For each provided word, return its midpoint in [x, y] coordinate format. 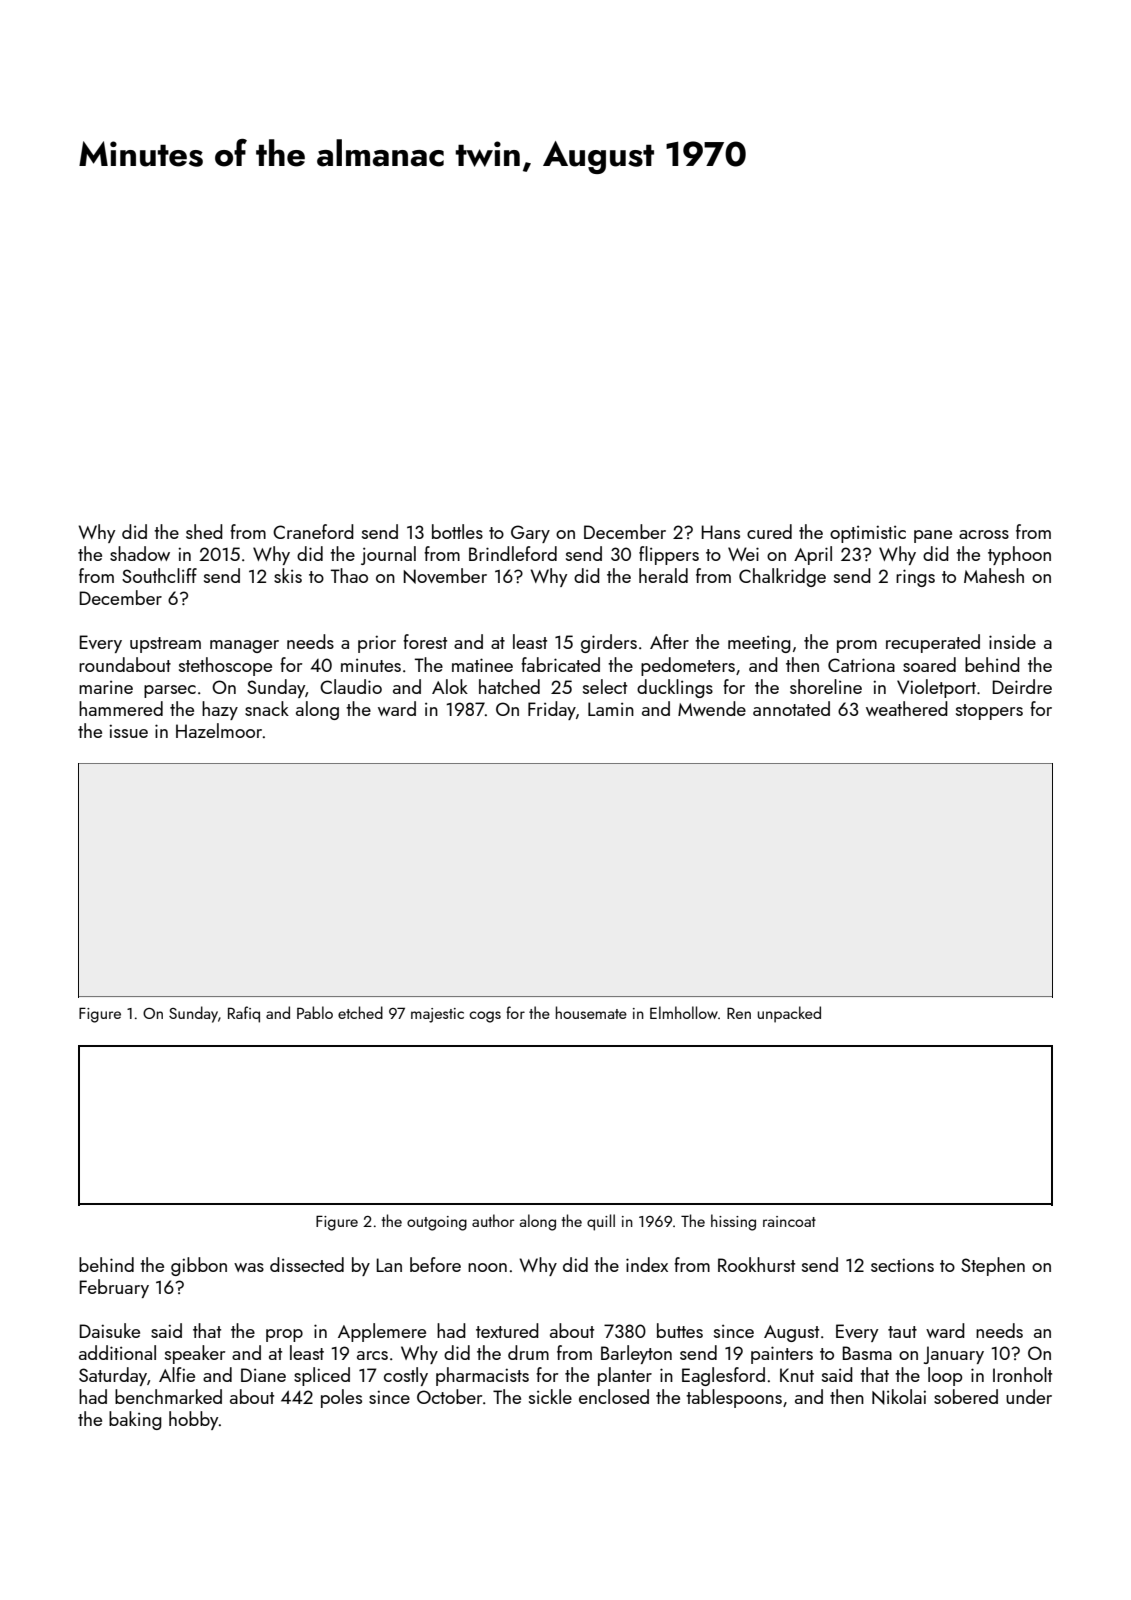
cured [769, 531]
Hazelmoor [219, 730]
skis [288, 575]
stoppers [989, 712]
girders [609, 643]
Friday [552, 710]
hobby [193, 1420]
